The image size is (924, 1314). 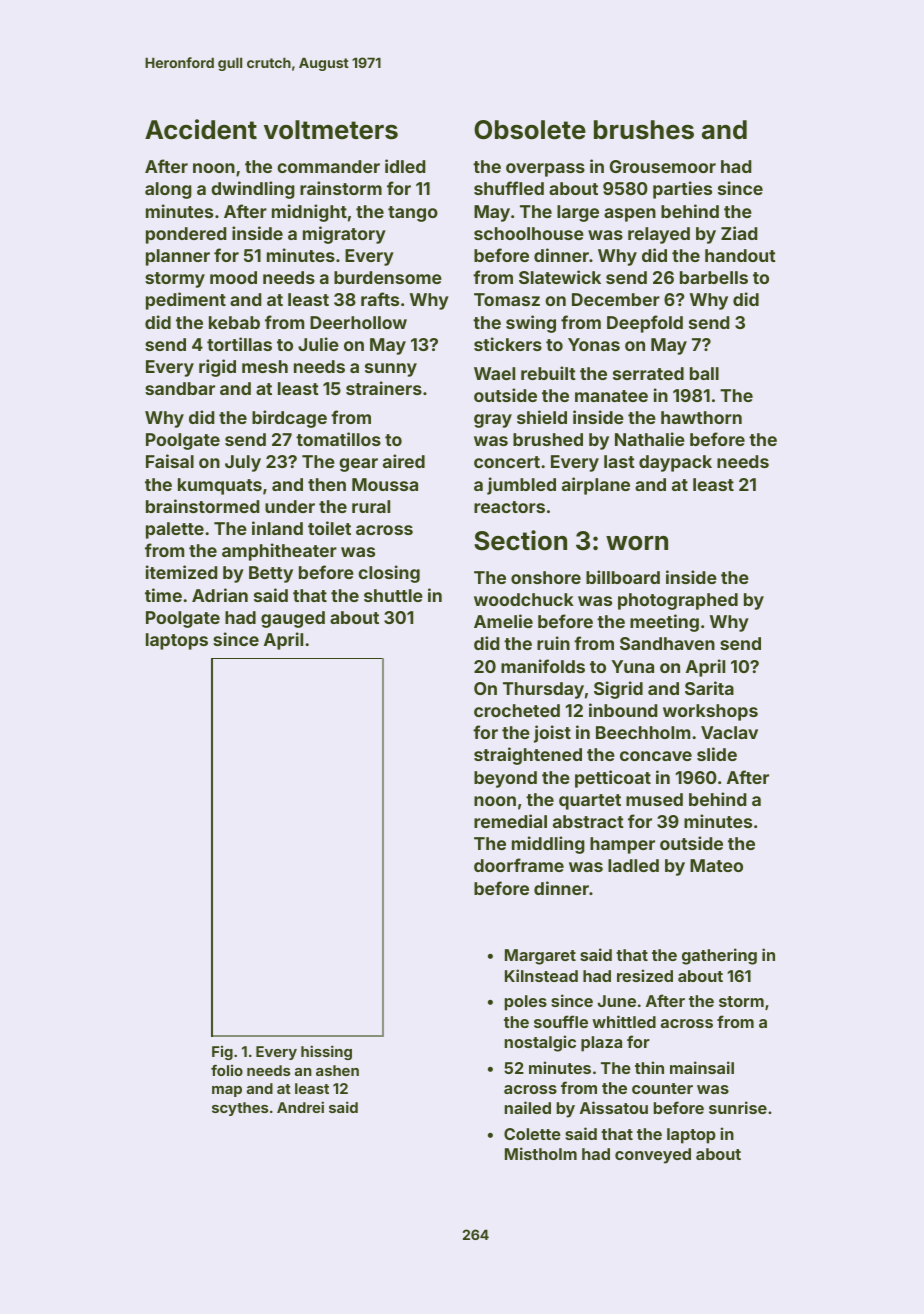 I want to click on Fig, so click(x=222, y=1053).
